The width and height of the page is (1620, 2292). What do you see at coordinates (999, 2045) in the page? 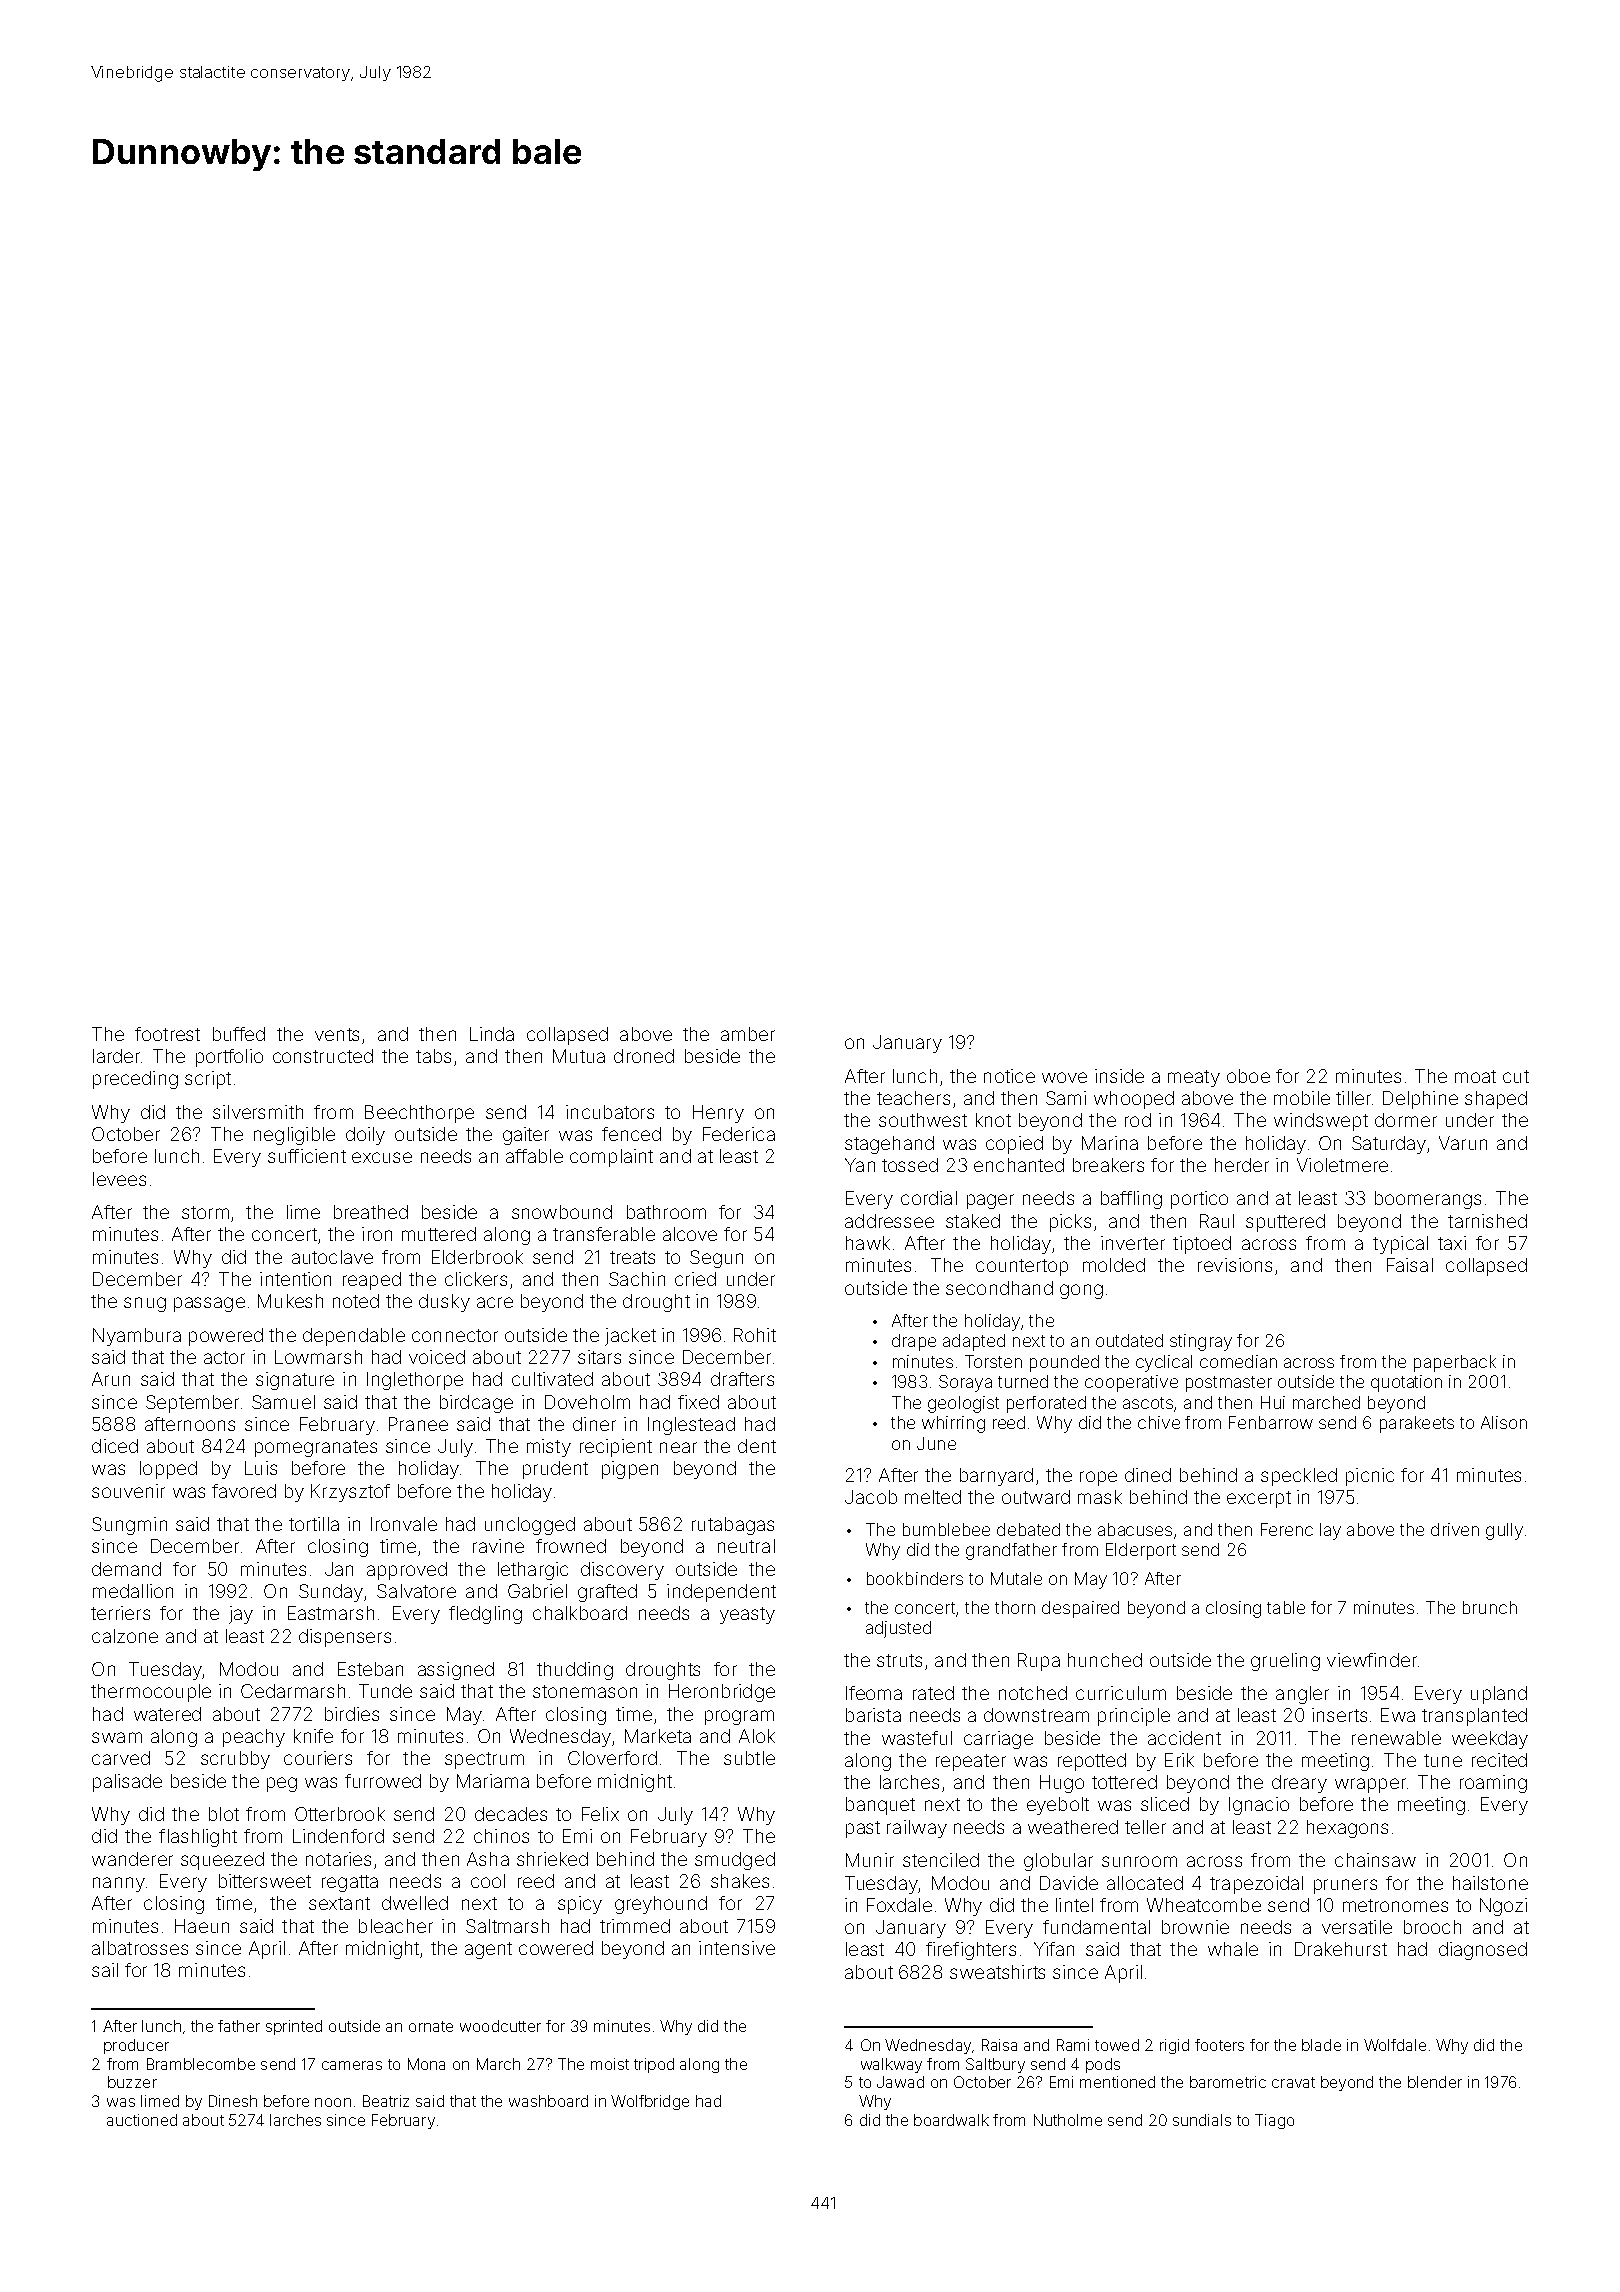
I see `Raisa` at bounding box center [999, 2045].
